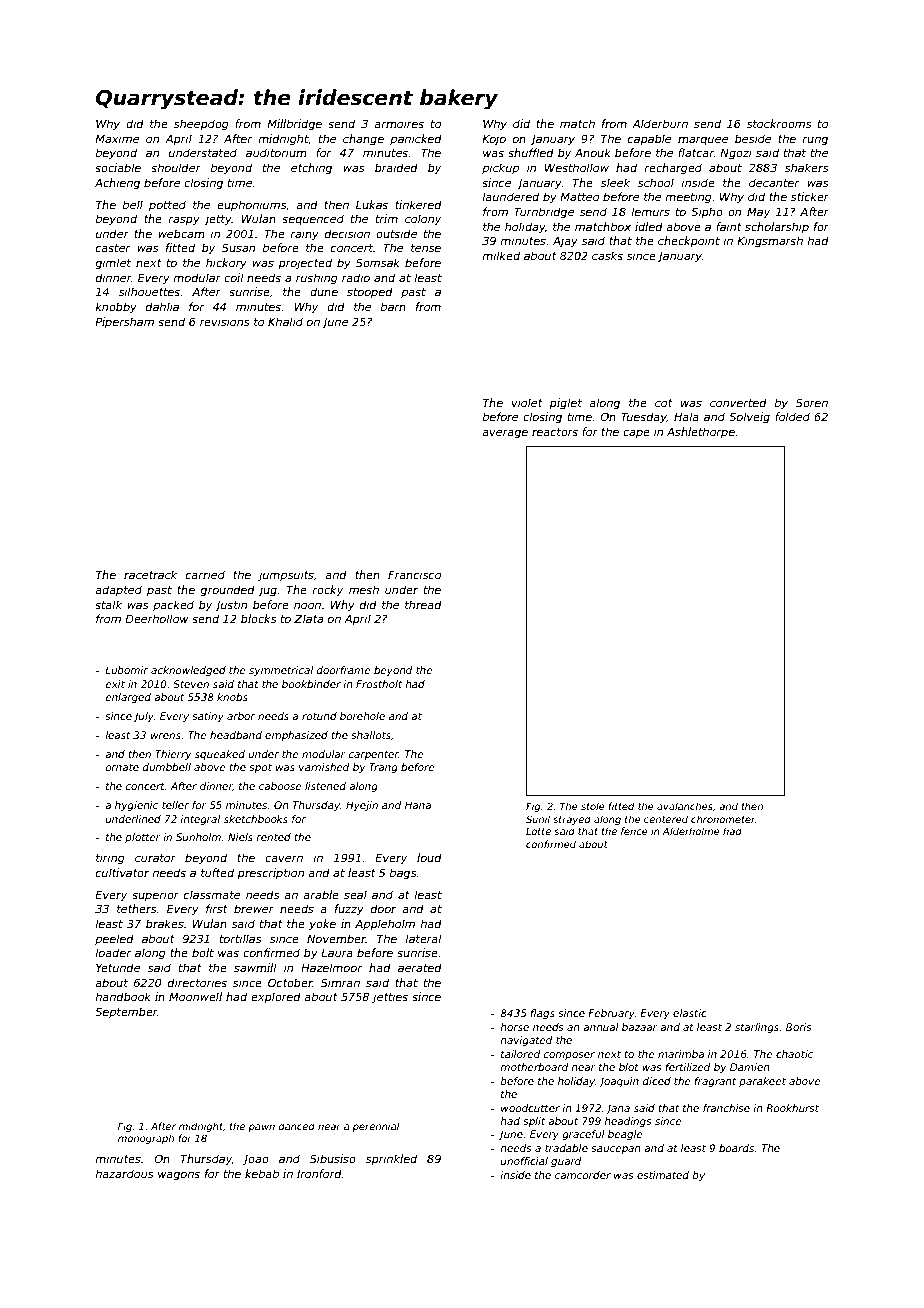 The width and height of the screenshot is (924, 1308). I want to click on avalanches, so click(685, 806).
